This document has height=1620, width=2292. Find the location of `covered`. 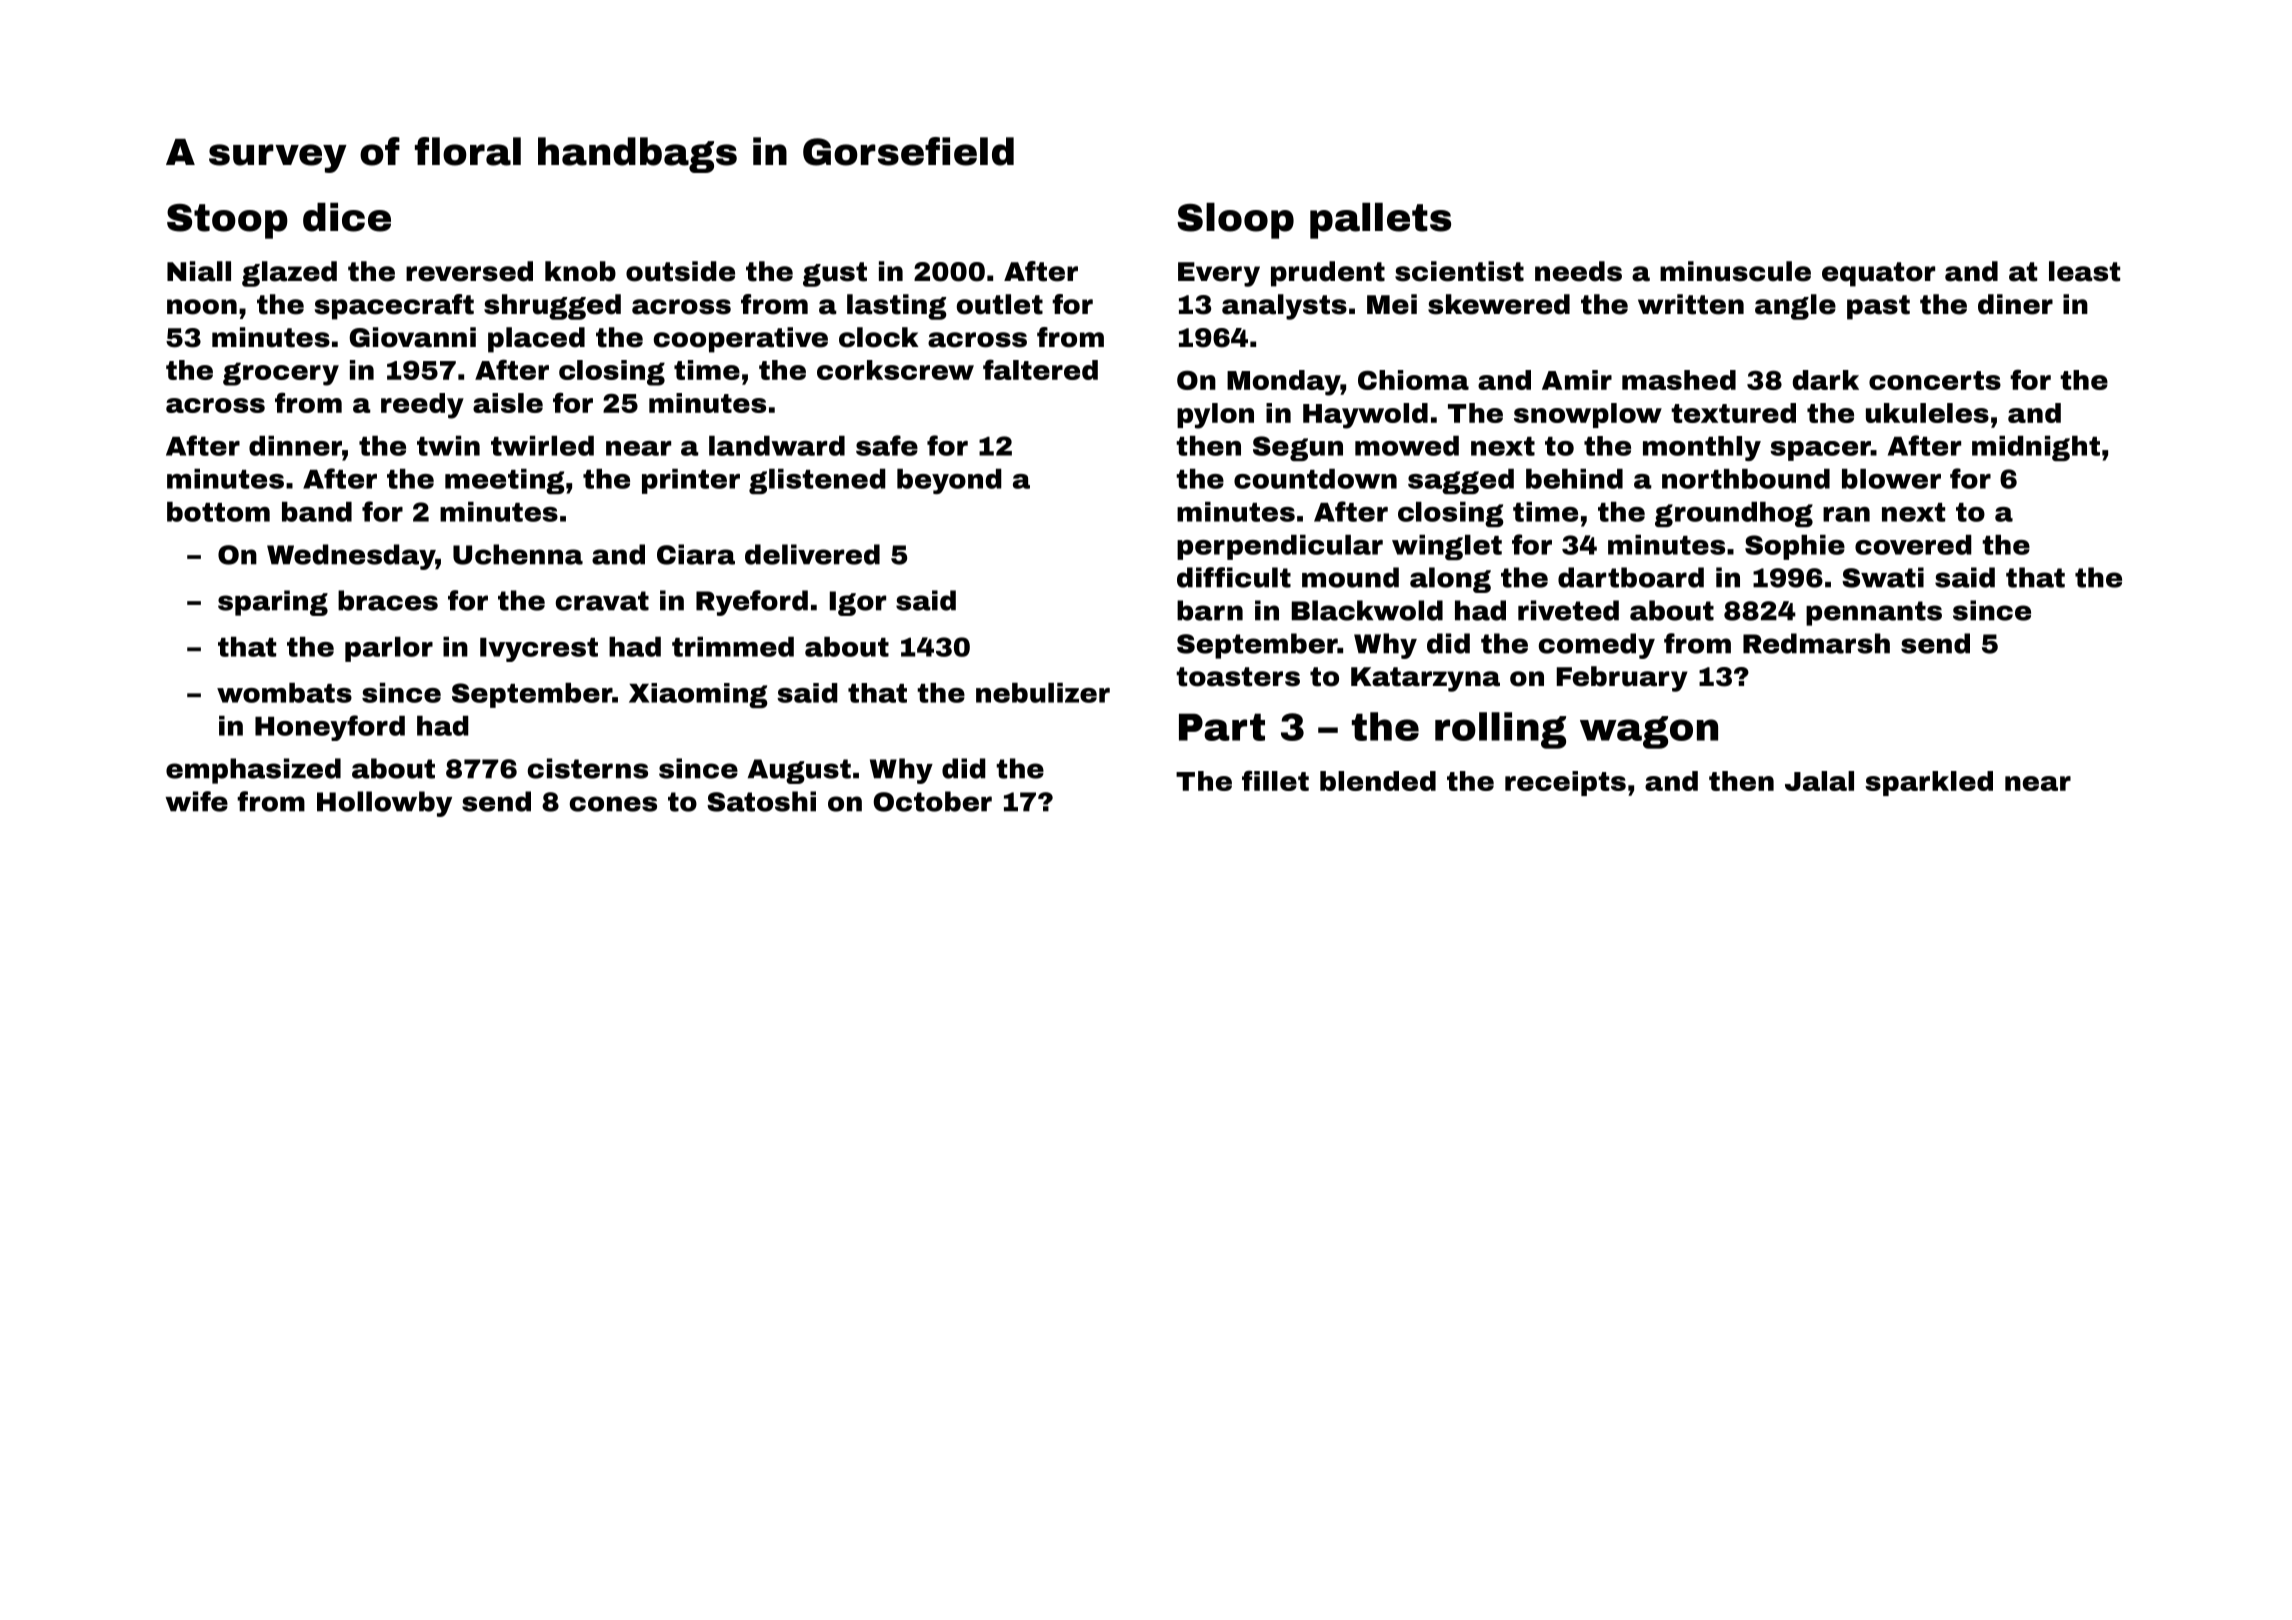

covered is located at coordinates (1913, 545).
